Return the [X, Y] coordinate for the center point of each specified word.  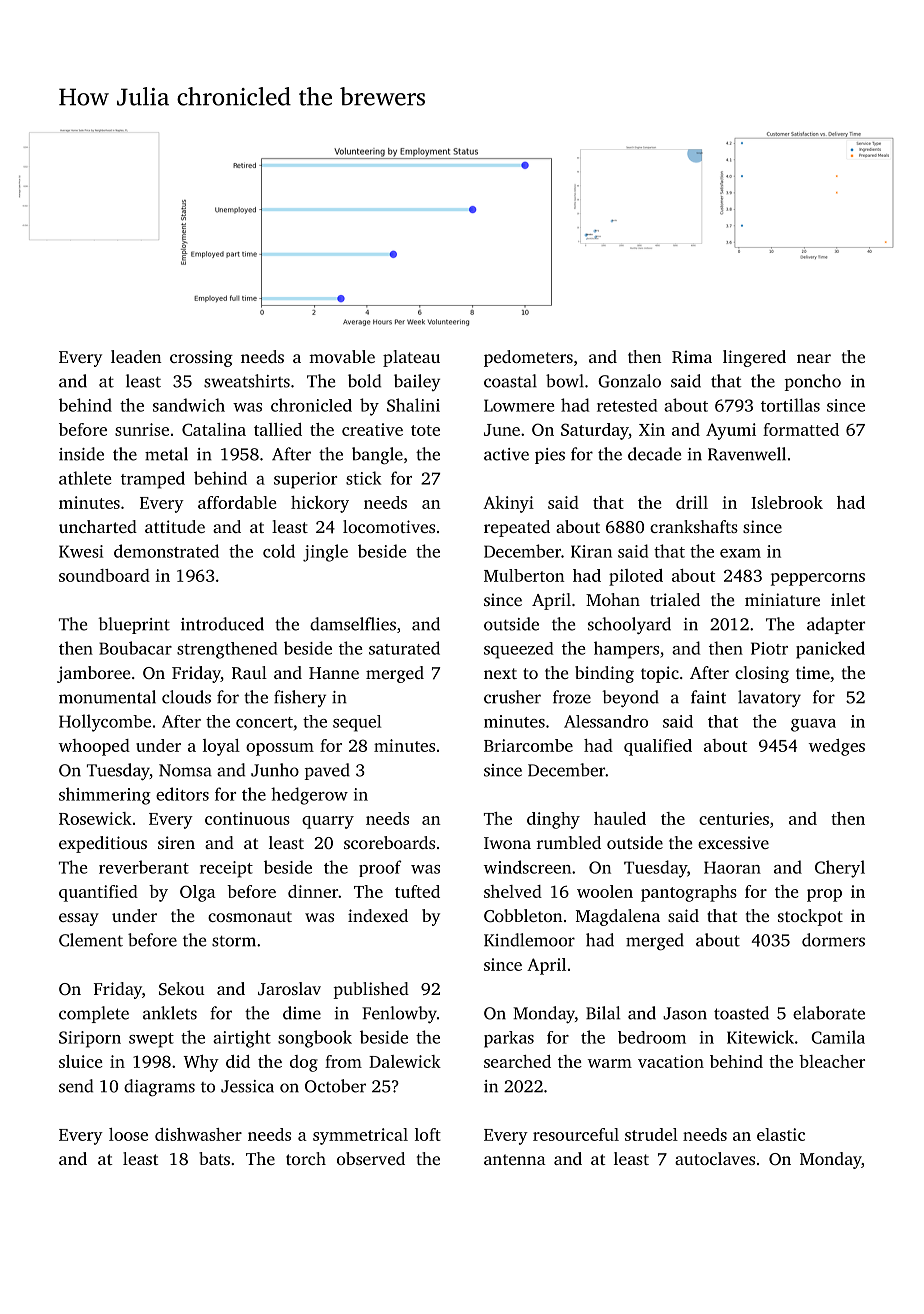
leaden [136, 356]
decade [654, 454]
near [814, 358]
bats [214, 1158]
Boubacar [135, 648]
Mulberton [524, 575]
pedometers [528, 358]
